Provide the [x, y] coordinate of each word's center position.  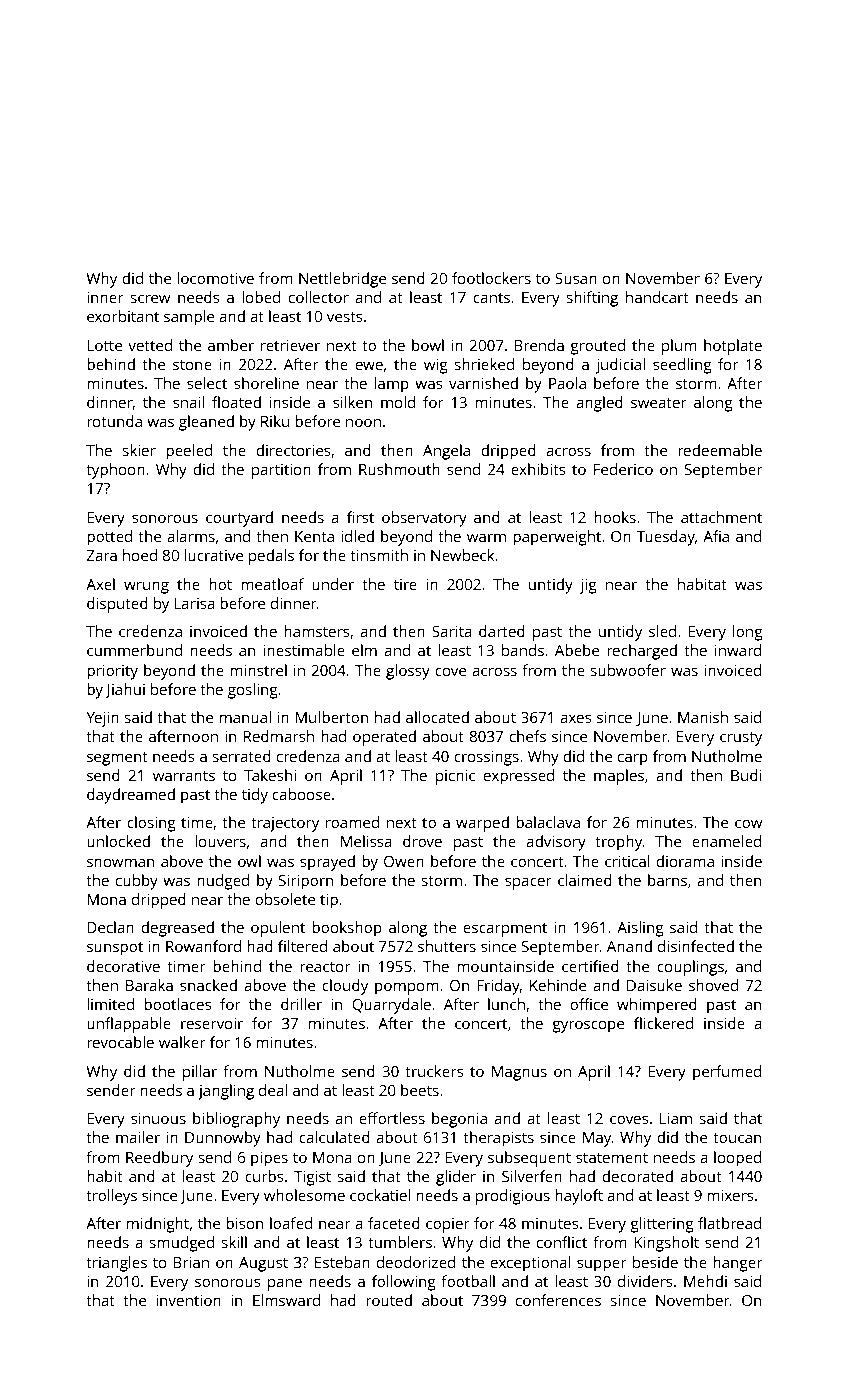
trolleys [111, 1197]
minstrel [258, 670]
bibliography [236, 1120]
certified [590, 966]
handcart [657, 297]
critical [627, 861]
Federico [623, 469]
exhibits [538, 469]
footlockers [491, 278]
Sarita [452, 631]
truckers [434, 1071]
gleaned [206, 423]
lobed [261, 297]
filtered [302, 946]
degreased [177, 929]
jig [588, 586]
